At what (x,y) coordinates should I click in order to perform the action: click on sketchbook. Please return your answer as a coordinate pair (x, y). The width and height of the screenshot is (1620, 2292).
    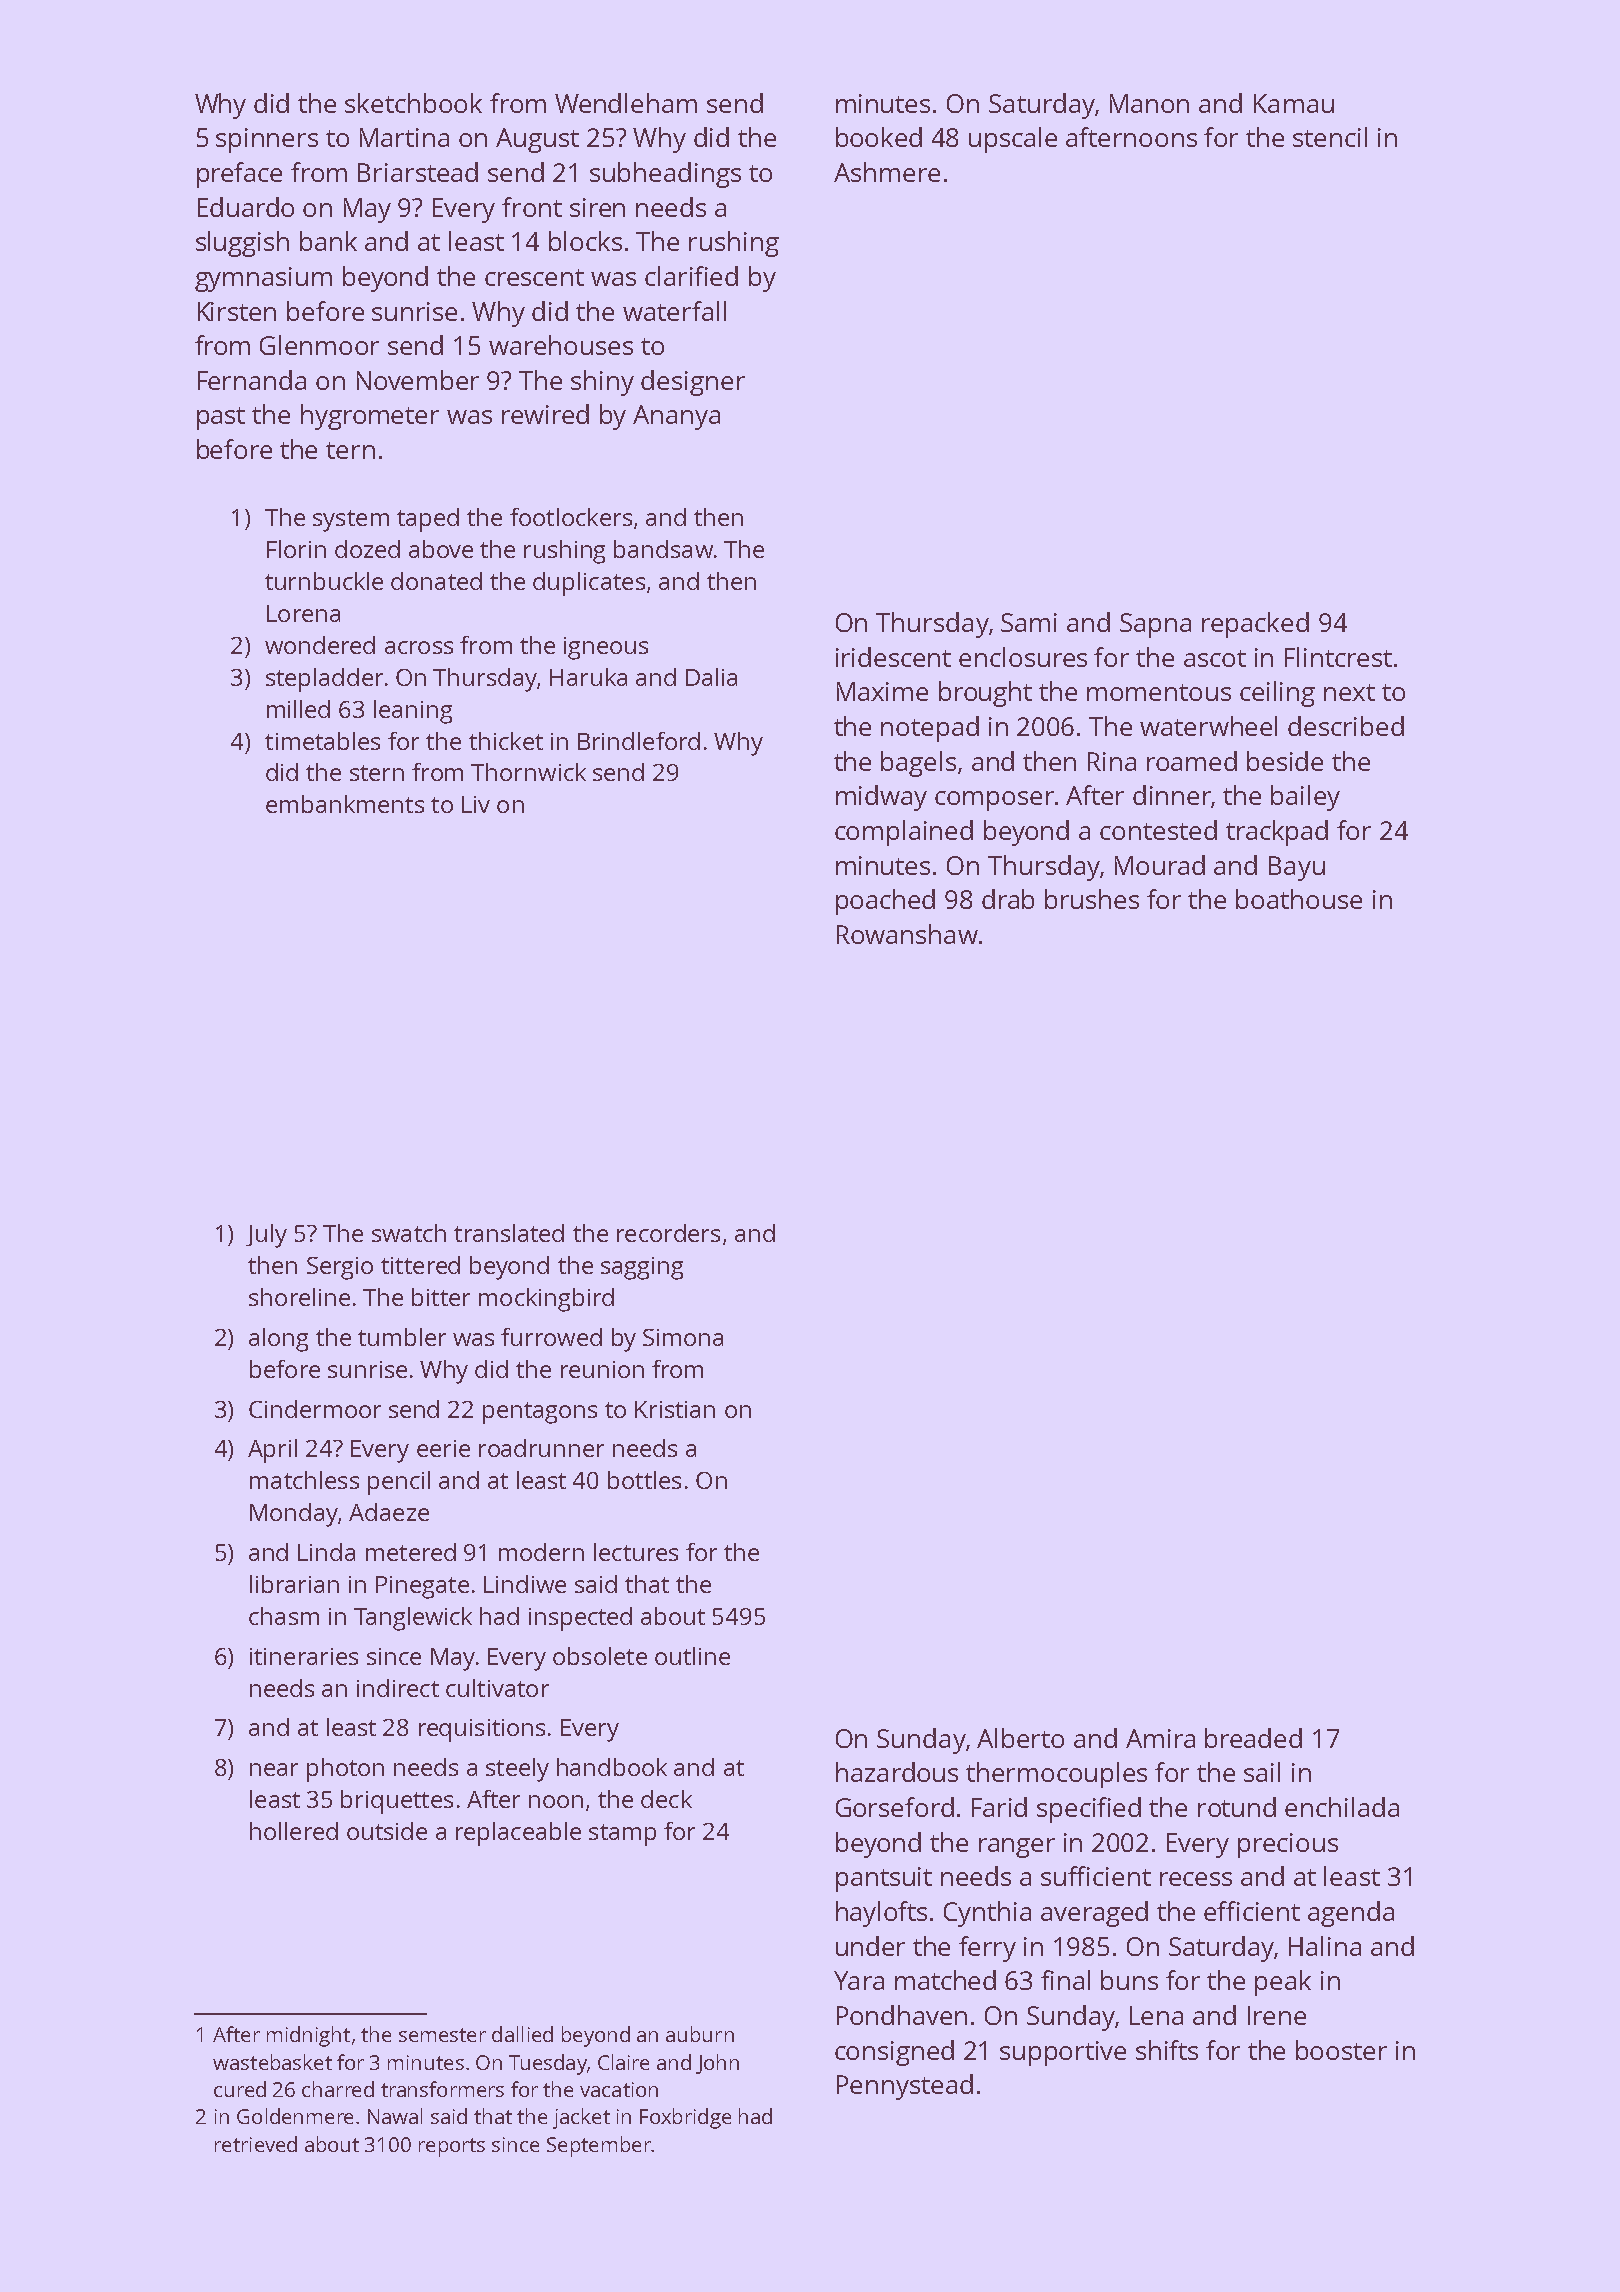
    Looking at the image, I should click on (413, 103).
